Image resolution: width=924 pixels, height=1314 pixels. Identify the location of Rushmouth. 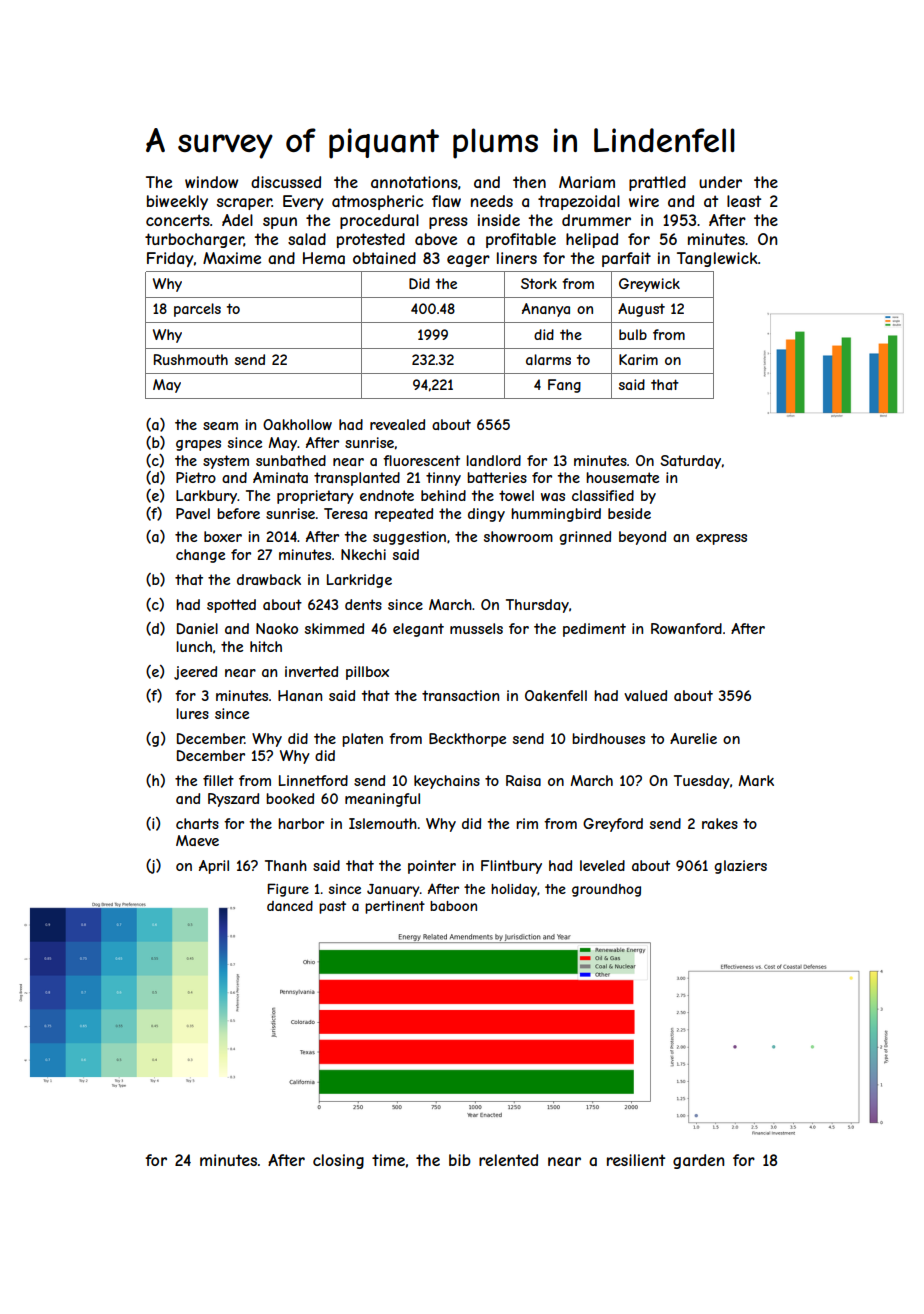
(191, 359).
